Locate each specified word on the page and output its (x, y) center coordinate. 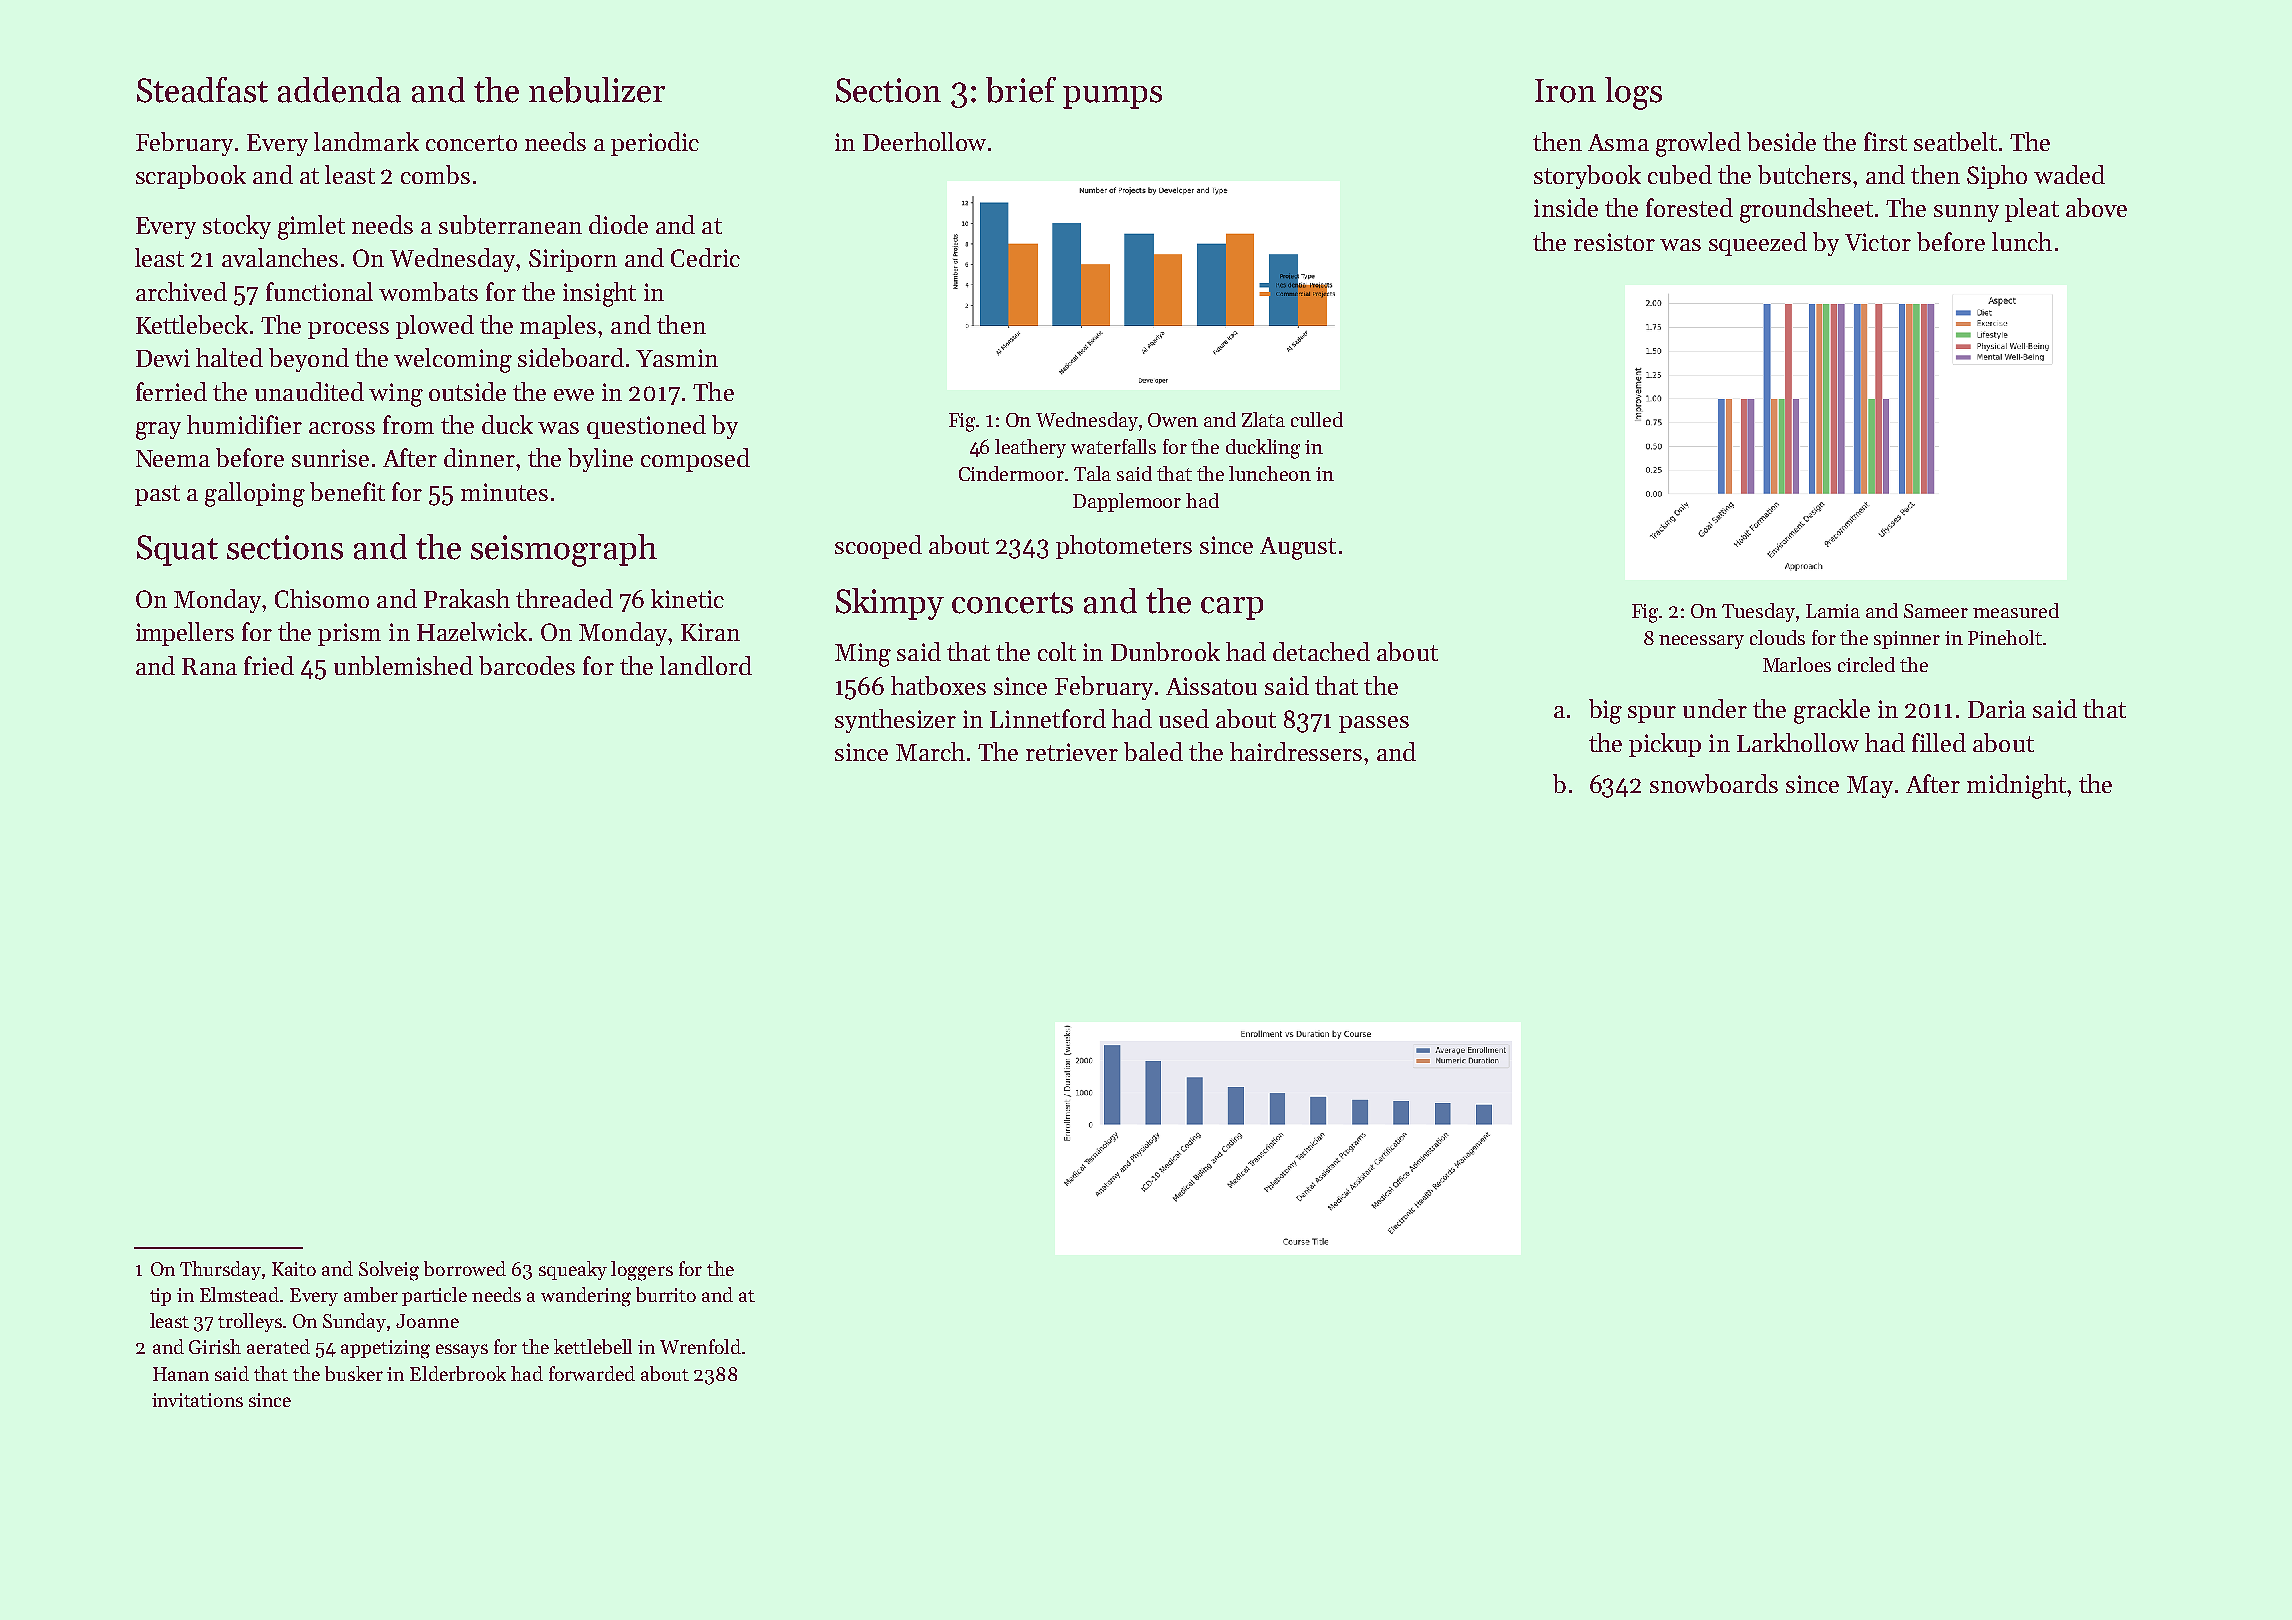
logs (1633, 93)
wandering (586, 1297)
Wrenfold (700, 1346)
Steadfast (202, 90)
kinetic (687, 598)
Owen (1173, 420)
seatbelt (1955, 141)
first (1885, 141)
